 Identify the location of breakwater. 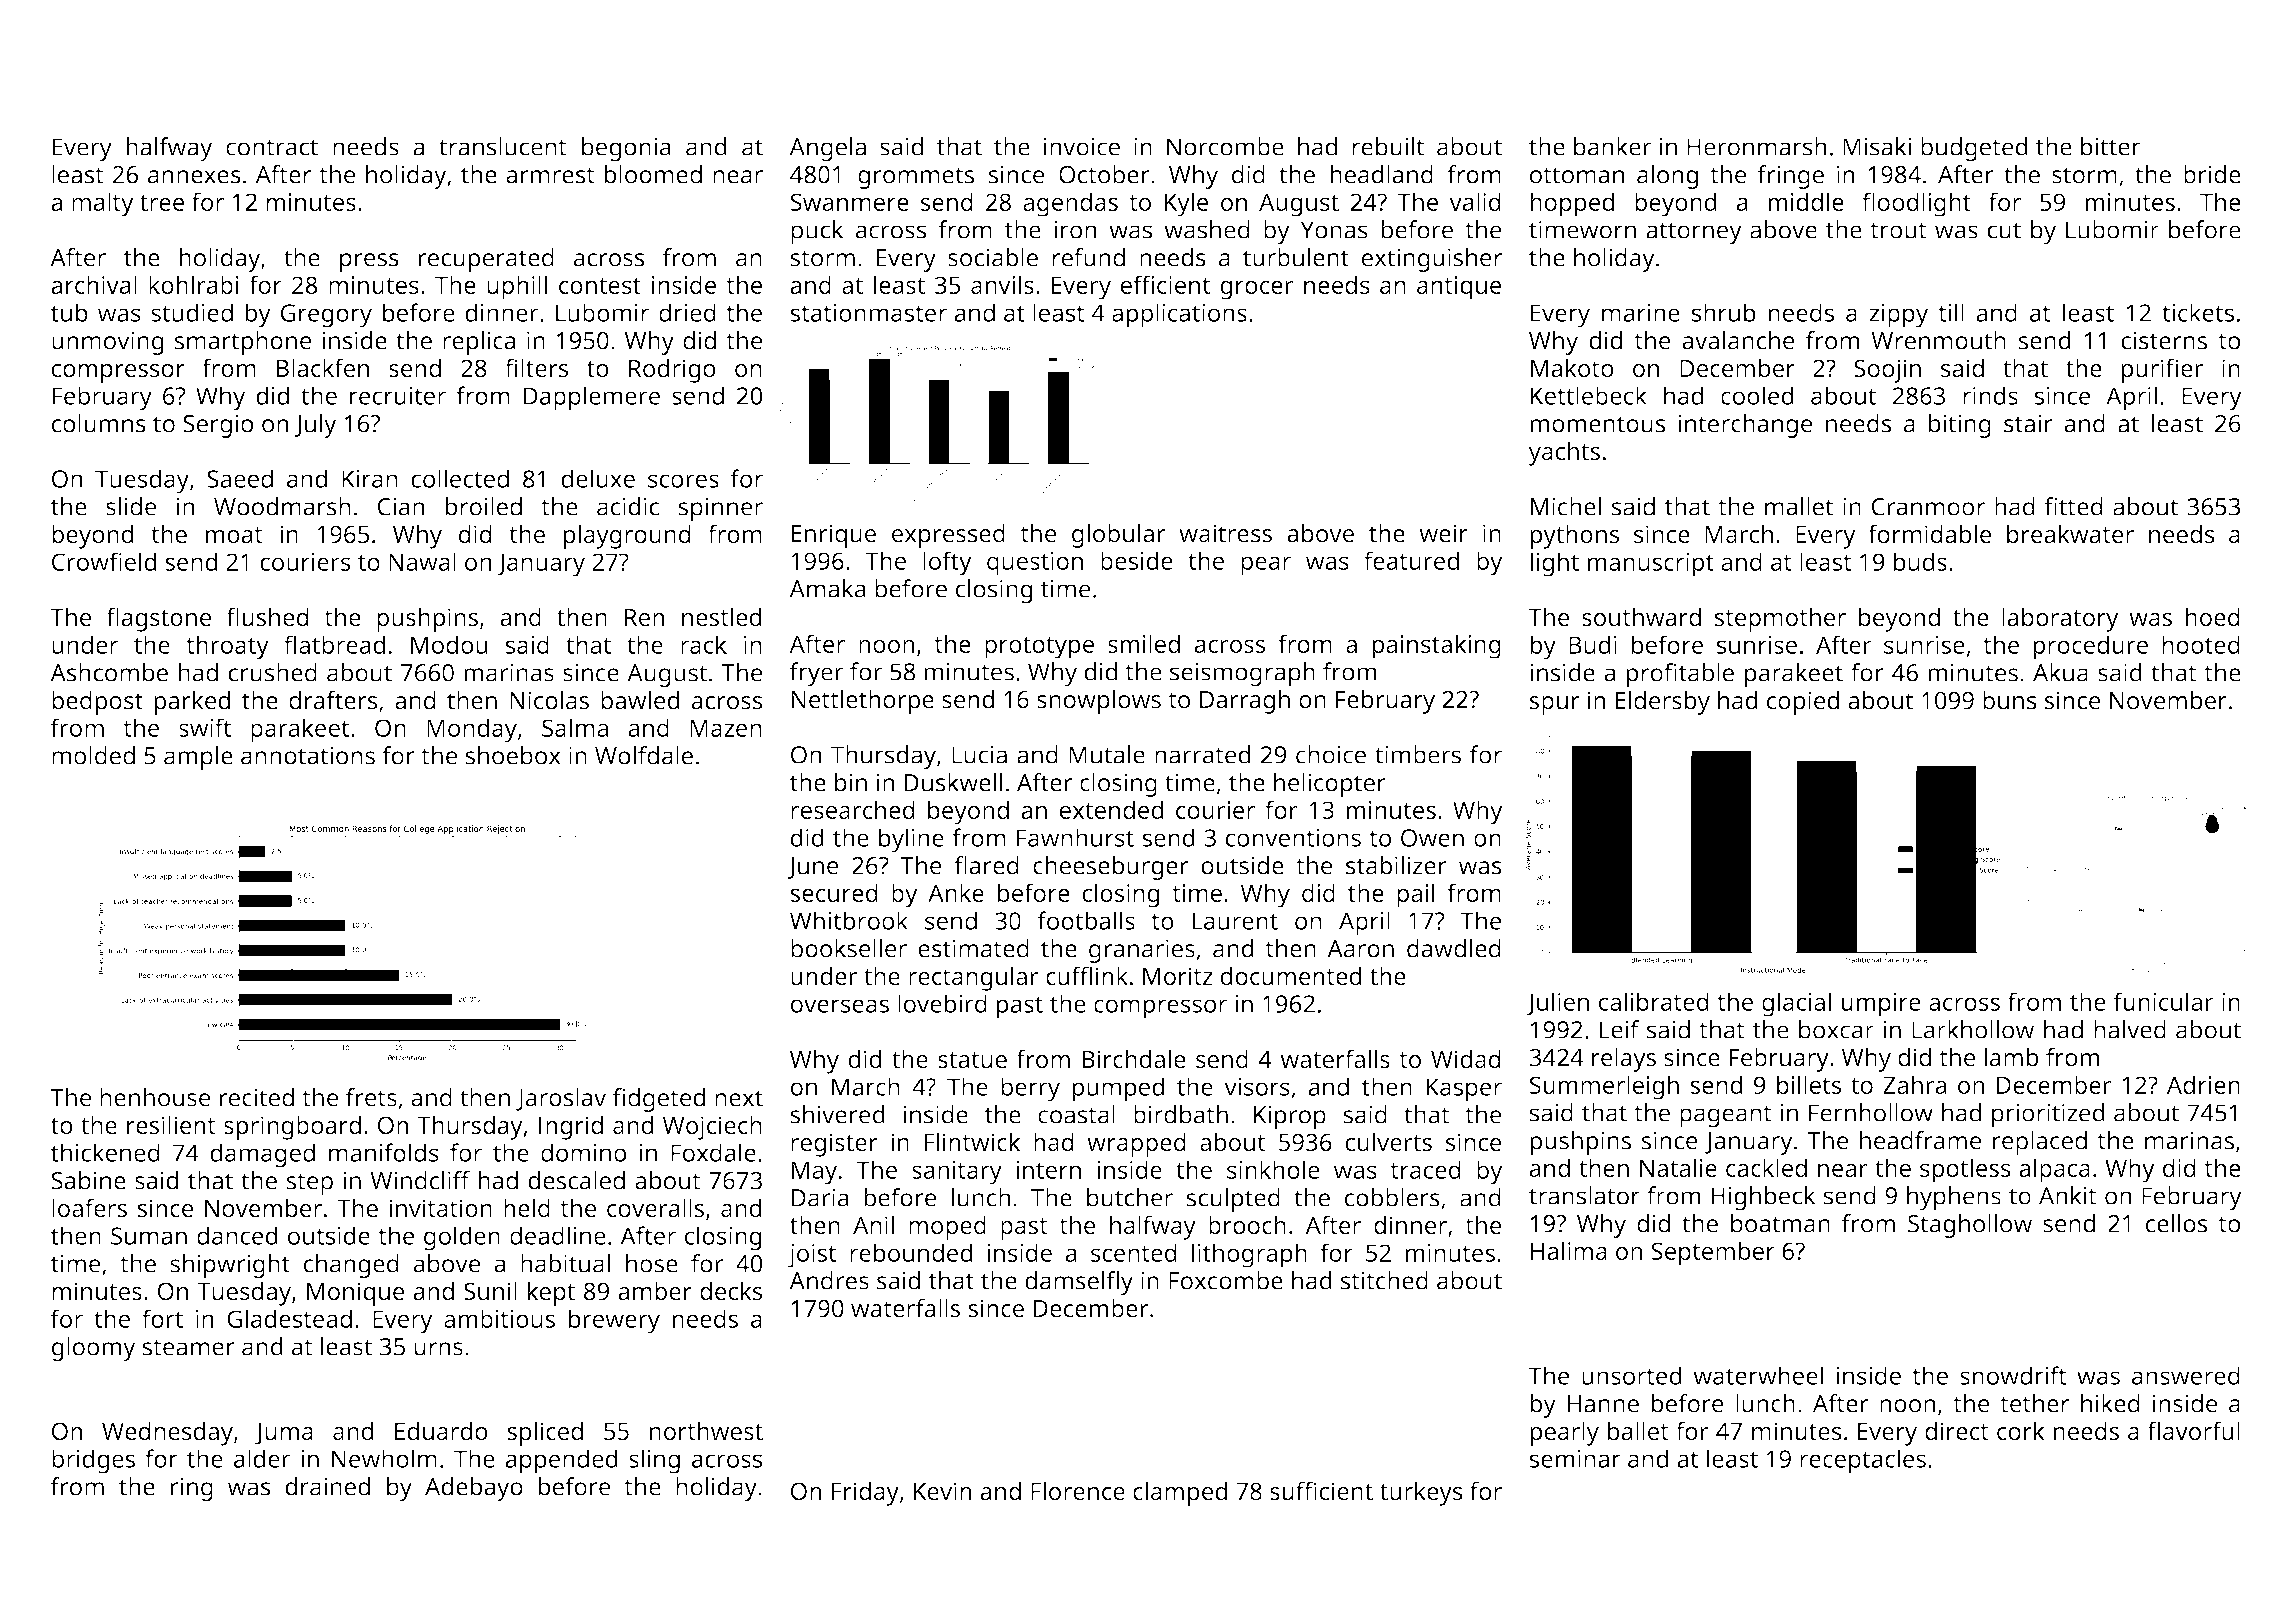
(2070, 533).
